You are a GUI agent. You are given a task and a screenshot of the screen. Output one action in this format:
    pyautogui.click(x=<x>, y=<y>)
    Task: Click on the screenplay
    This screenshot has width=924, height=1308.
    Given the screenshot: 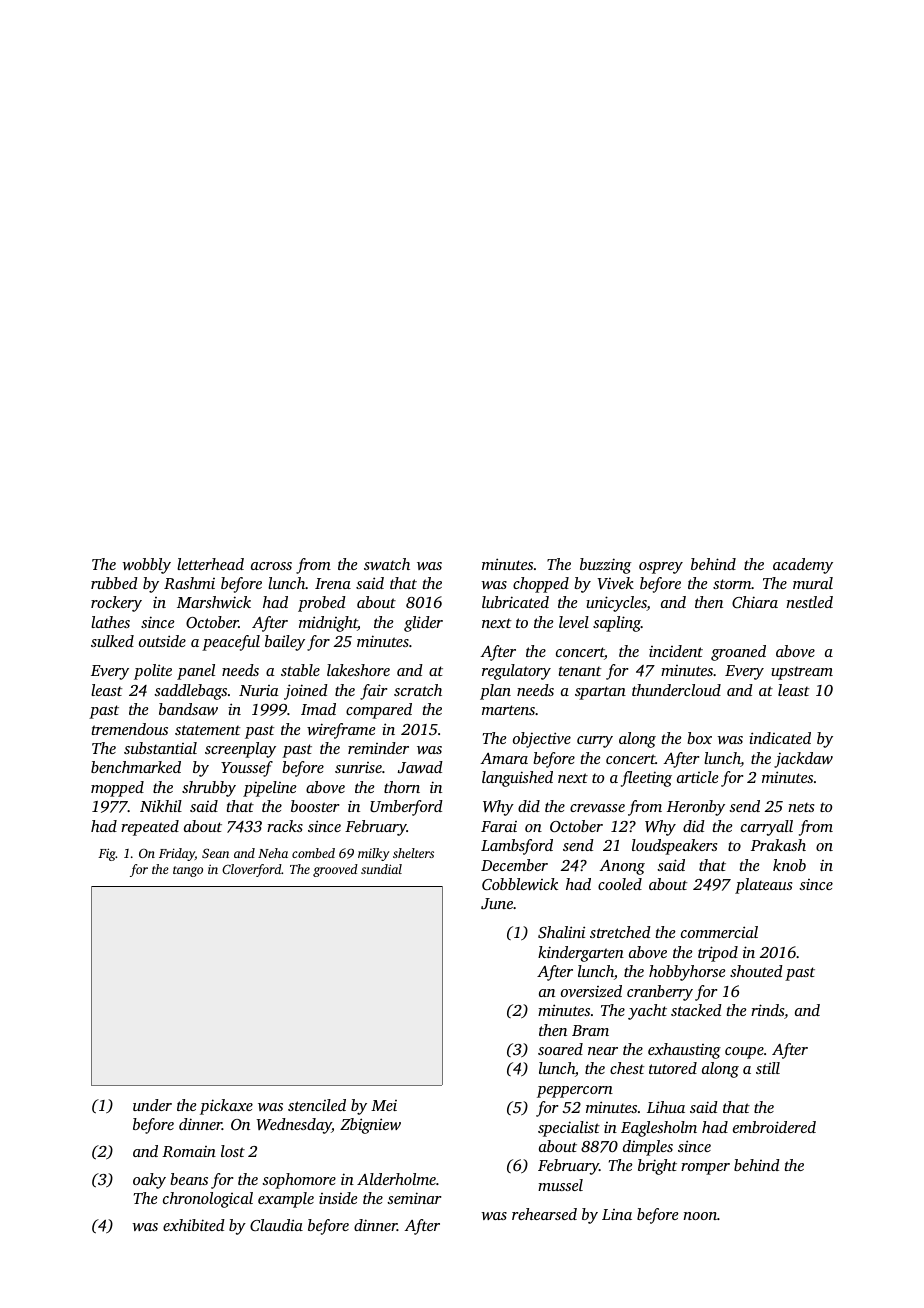 What is the action you would take?
    pyautogui.click(x=240, y=750)
